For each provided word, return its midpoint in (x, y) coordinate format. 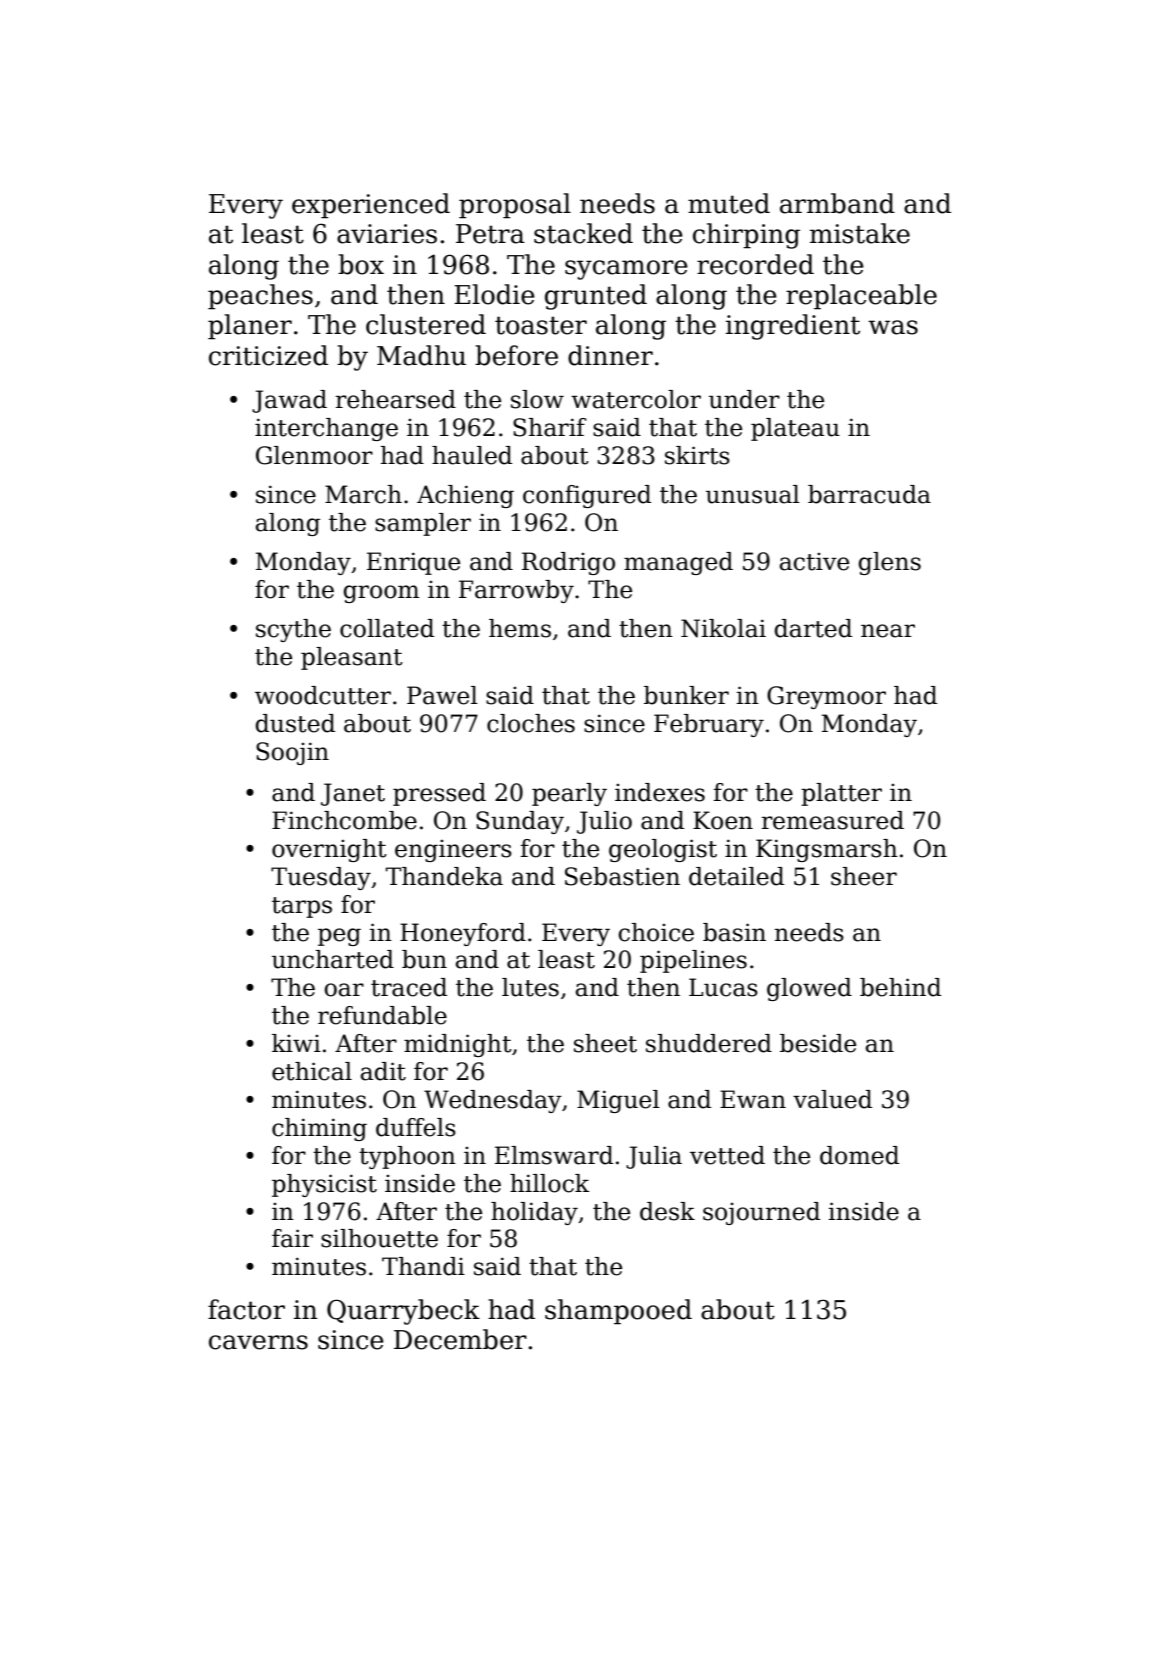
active (814, 562)
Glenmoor (314, 455)
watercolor (636, 399)
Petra (490, 234)
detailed (736, 876)
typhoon (407, 1157)
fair (292, 1238)
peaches (260, 297)
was (893, 327)
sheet (605, 1043)
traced (409, 987)
